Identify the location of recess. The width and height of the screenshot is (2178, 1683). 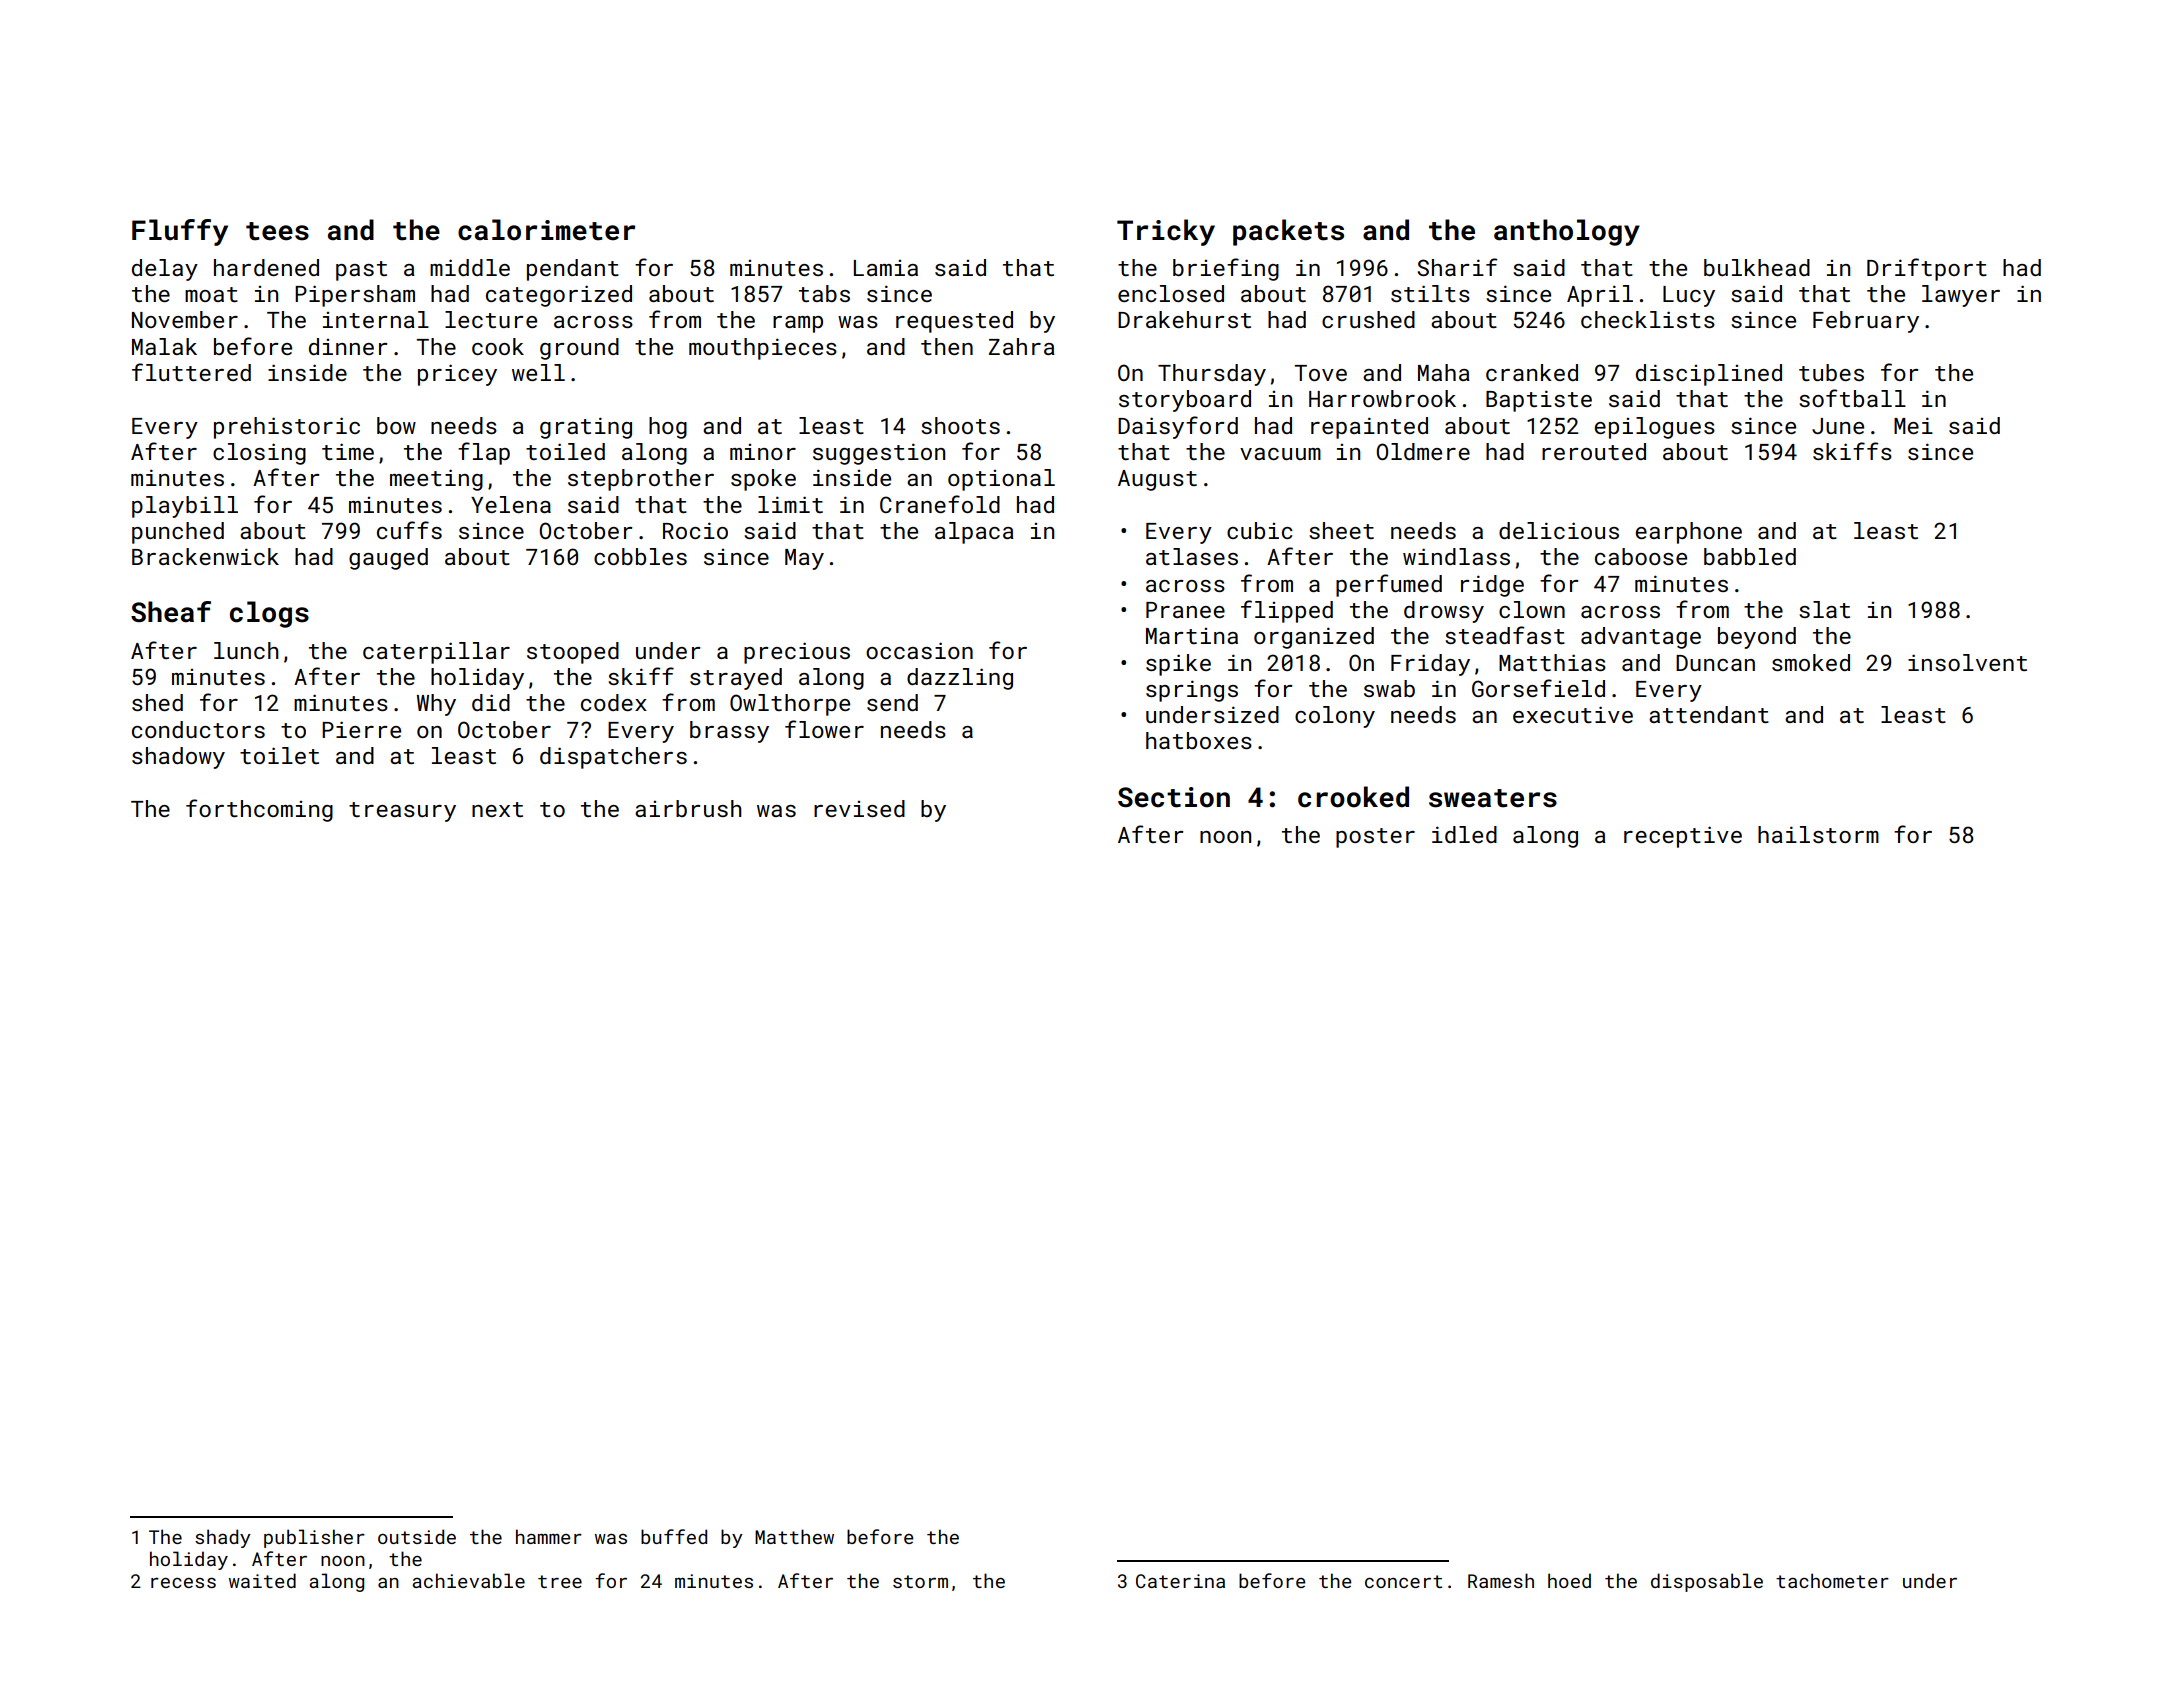
(183, 1582).
